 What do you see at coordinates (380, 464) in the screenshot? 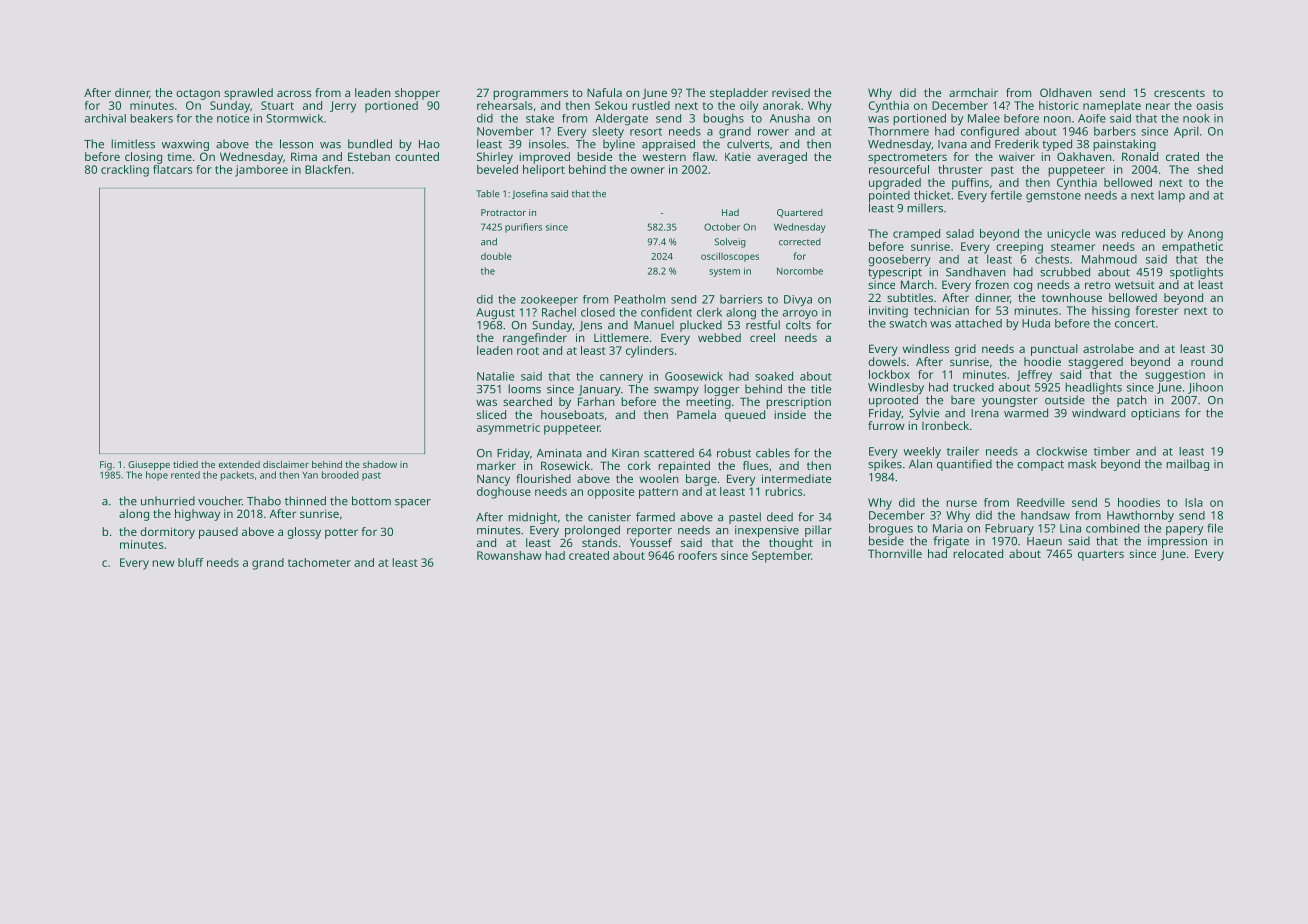
I see `shadow` at bounding box center [380, 464].
